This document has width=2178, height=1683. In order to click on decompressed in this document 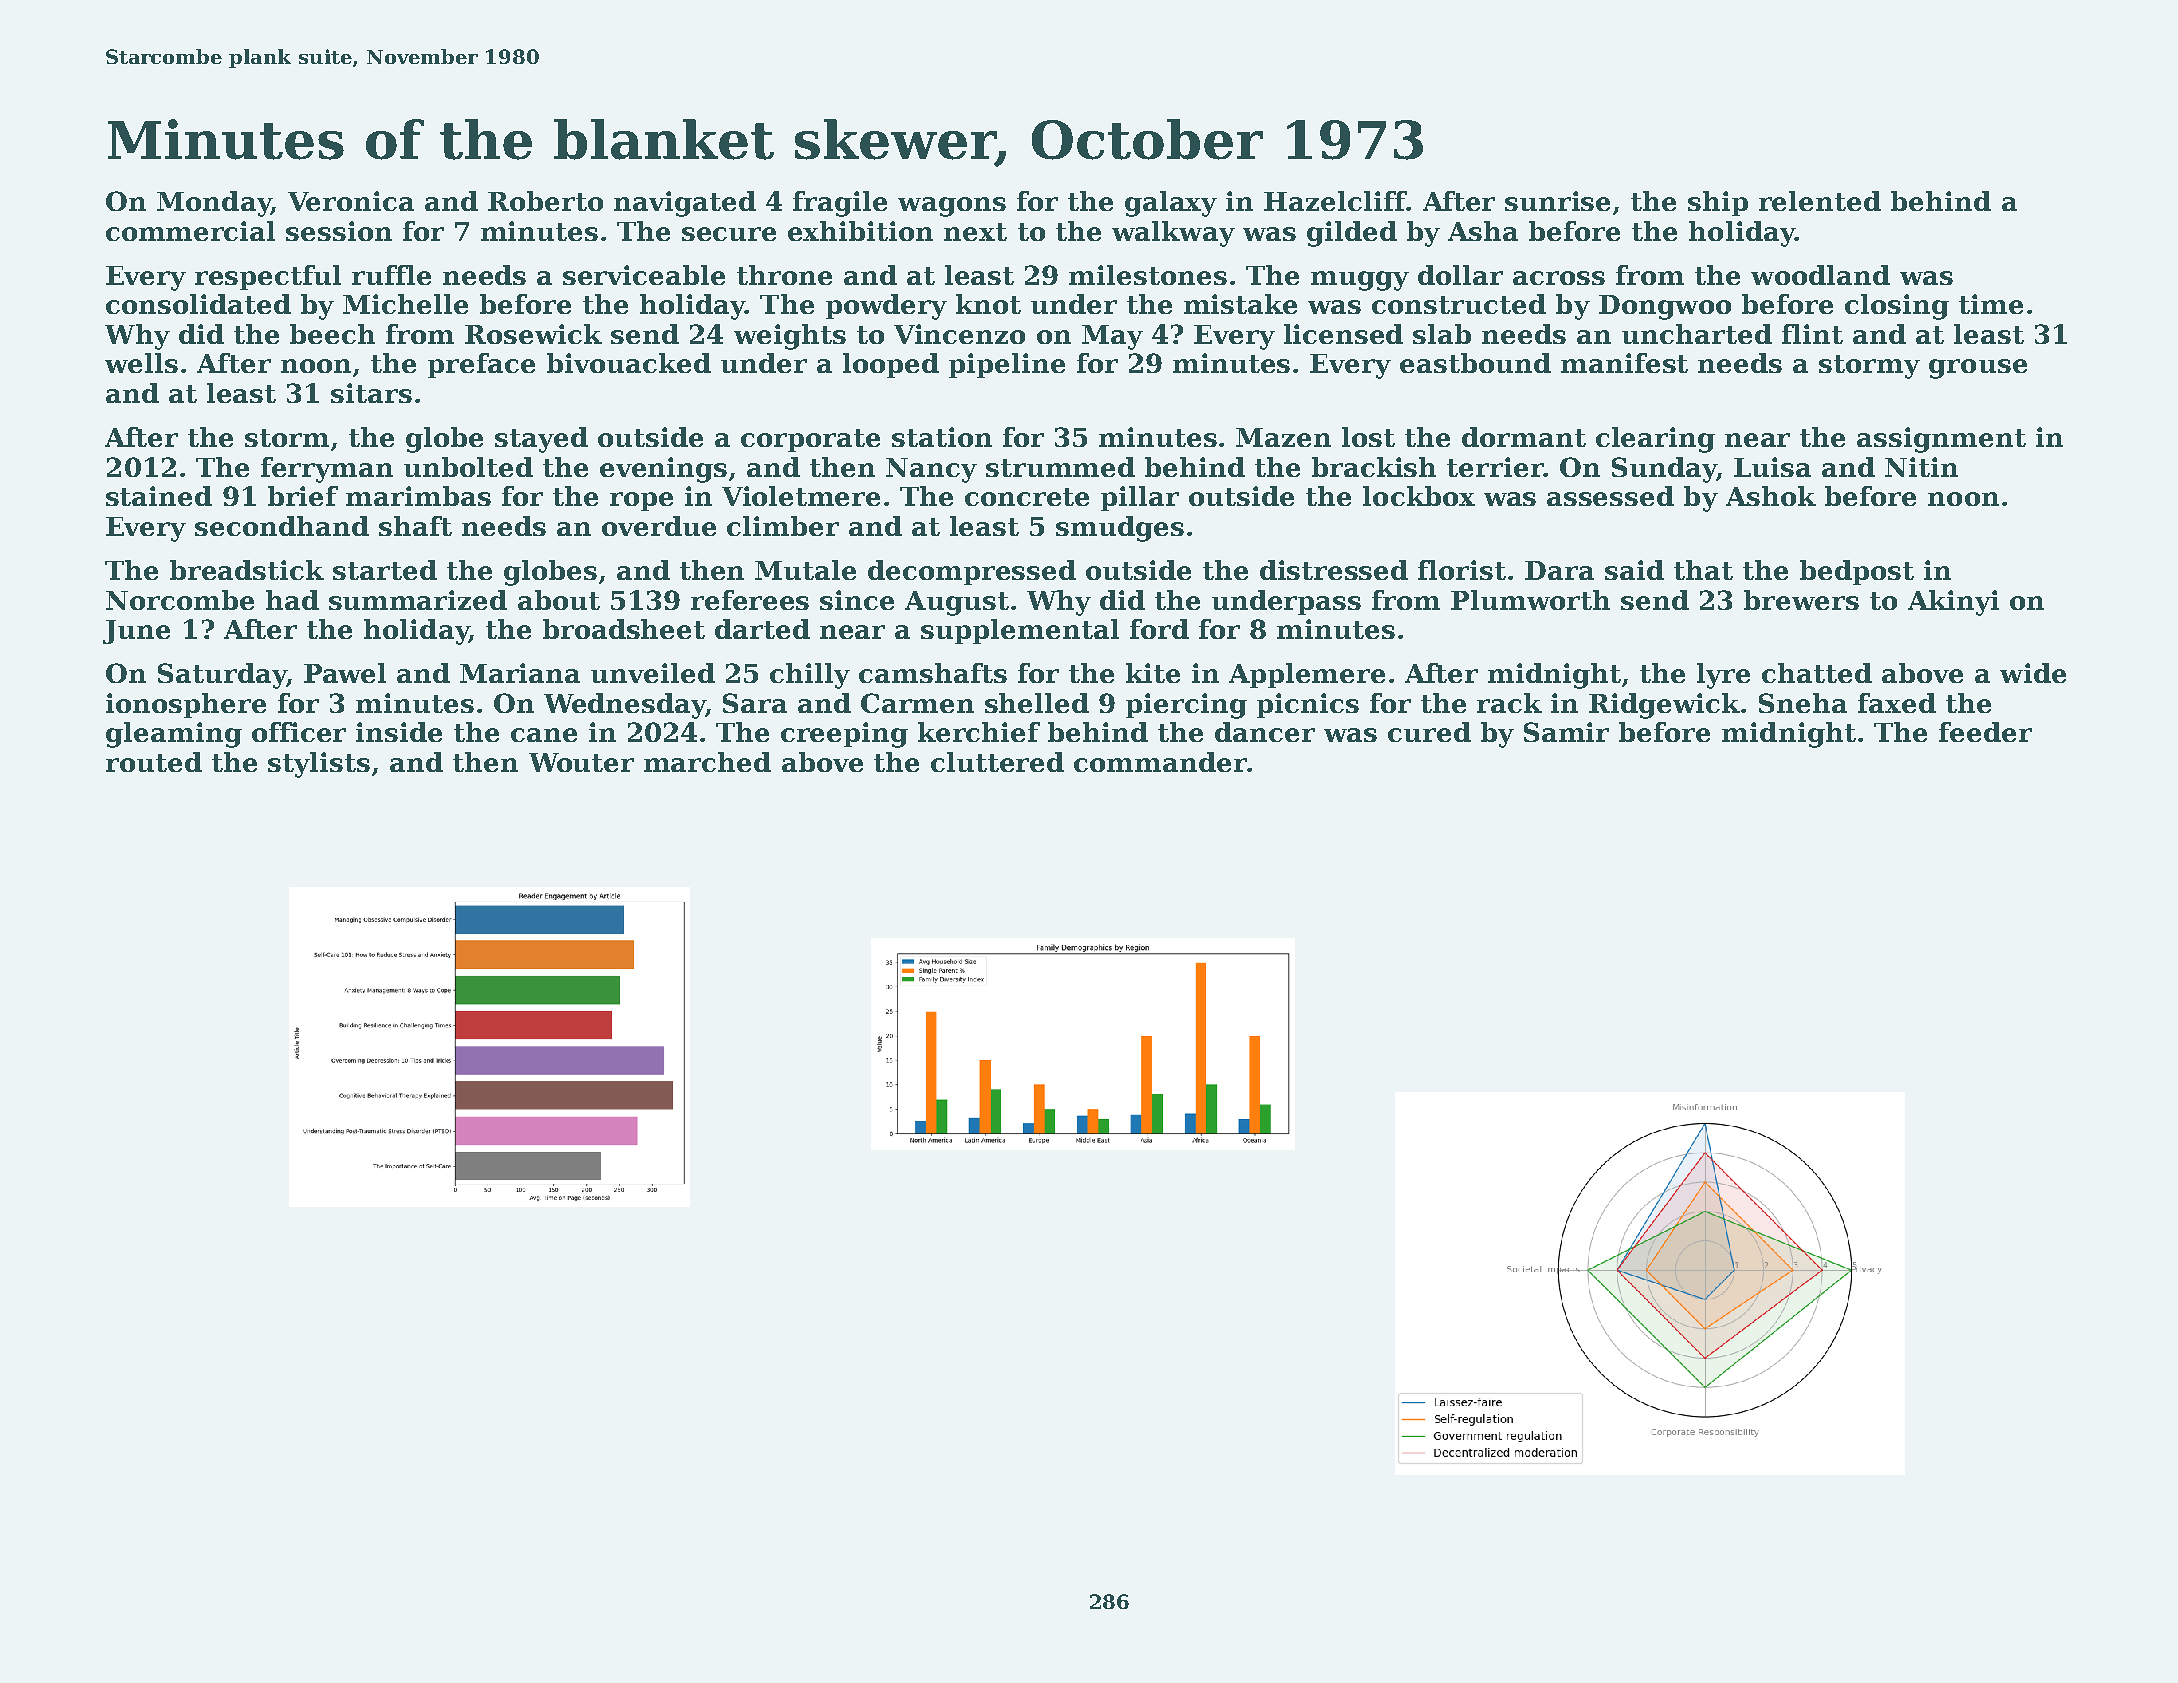, I will do `click(972, 572)`.
